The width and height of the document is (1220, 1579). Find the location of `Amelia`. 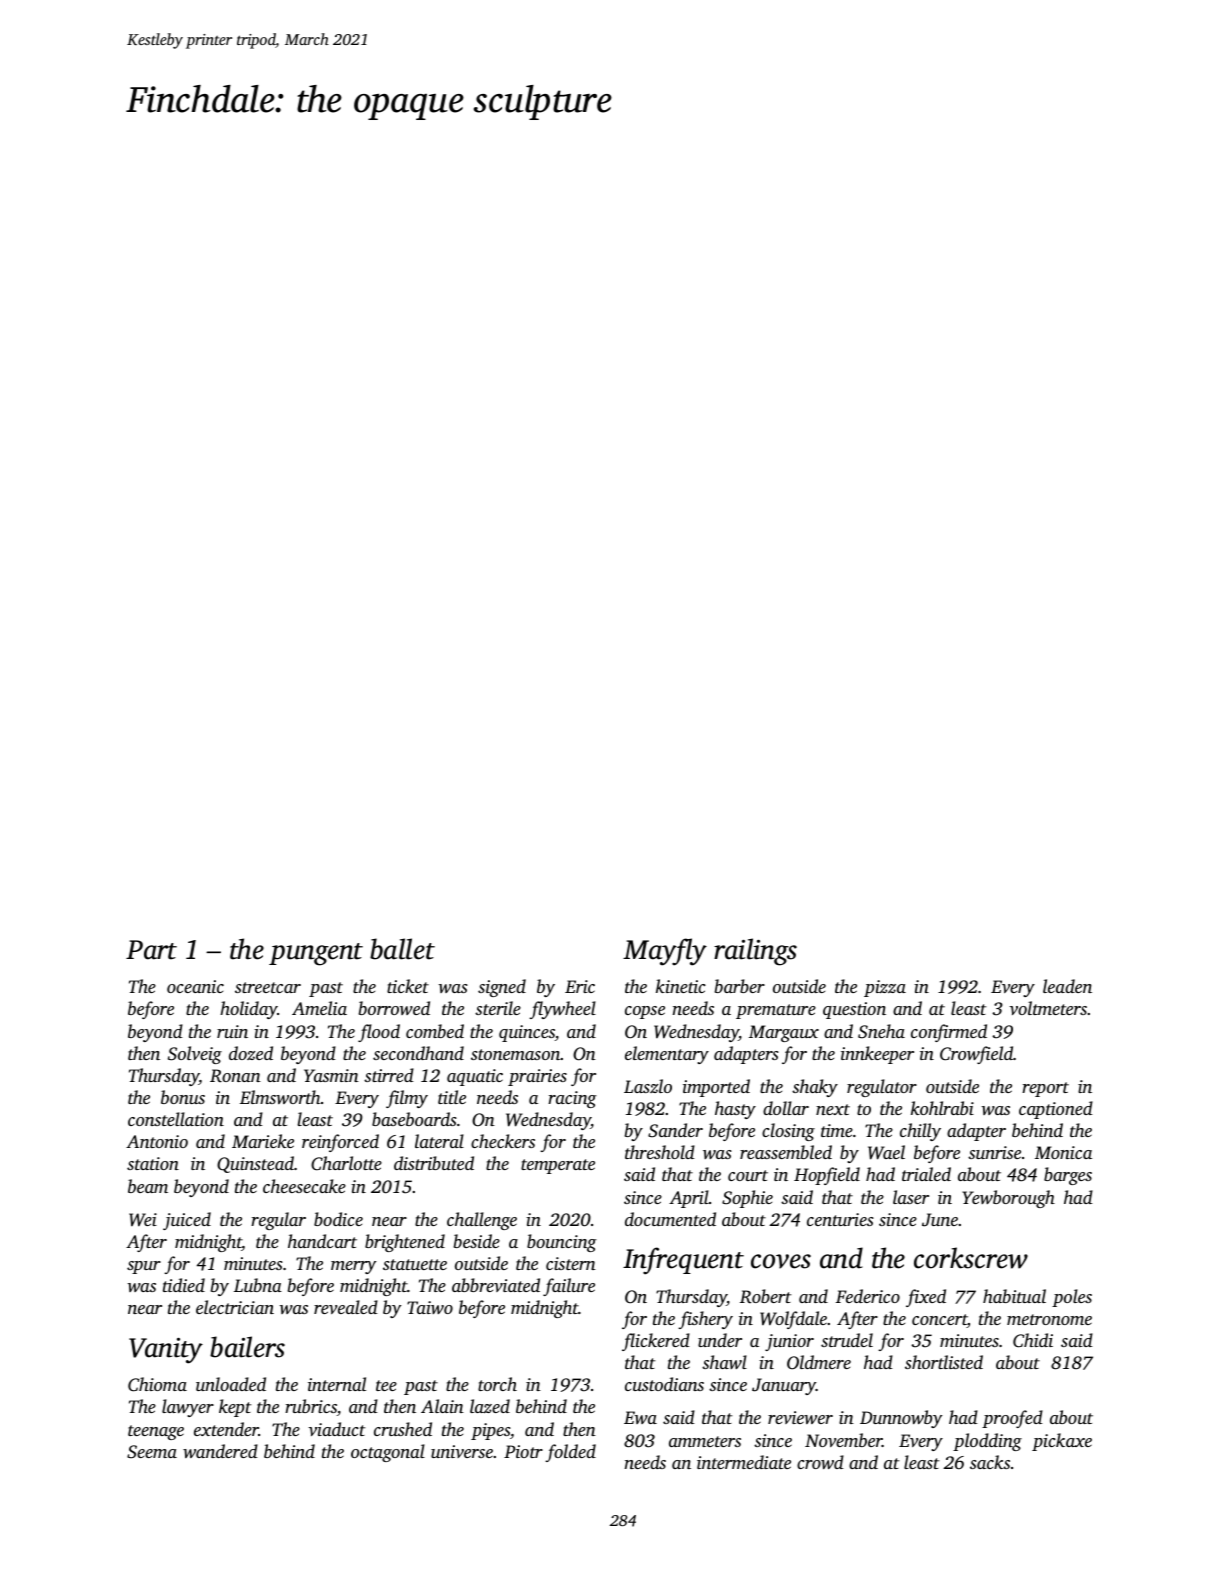

Amelia is located at coordinates (319, 1008).
